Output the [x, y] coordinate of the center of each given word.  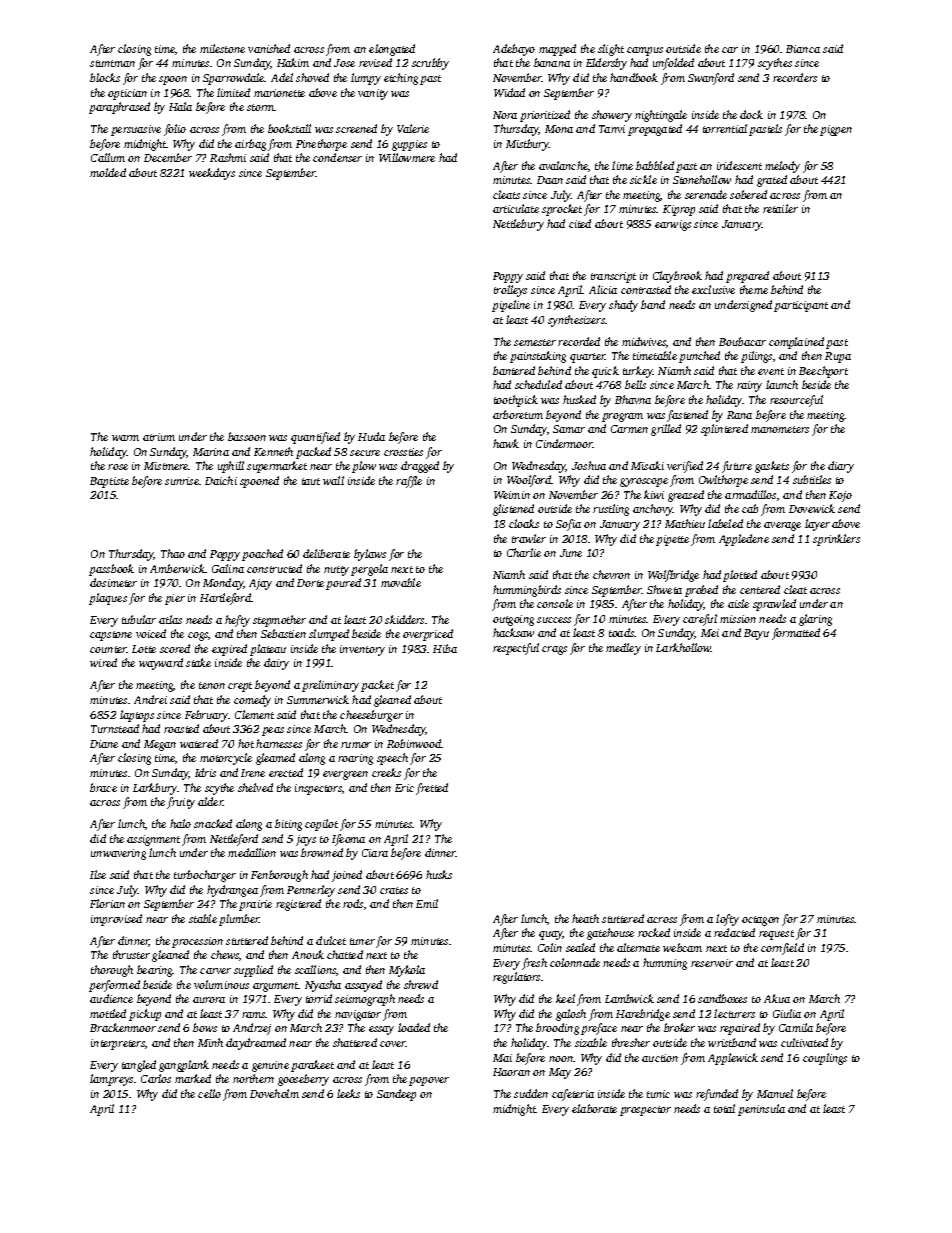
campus [645, 51]
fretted [432, 789]
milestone [222, 48]
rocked [654, 932]
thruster [131, 954]
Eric [404, 788]
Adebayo [514, 50]
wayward [161, 664]
